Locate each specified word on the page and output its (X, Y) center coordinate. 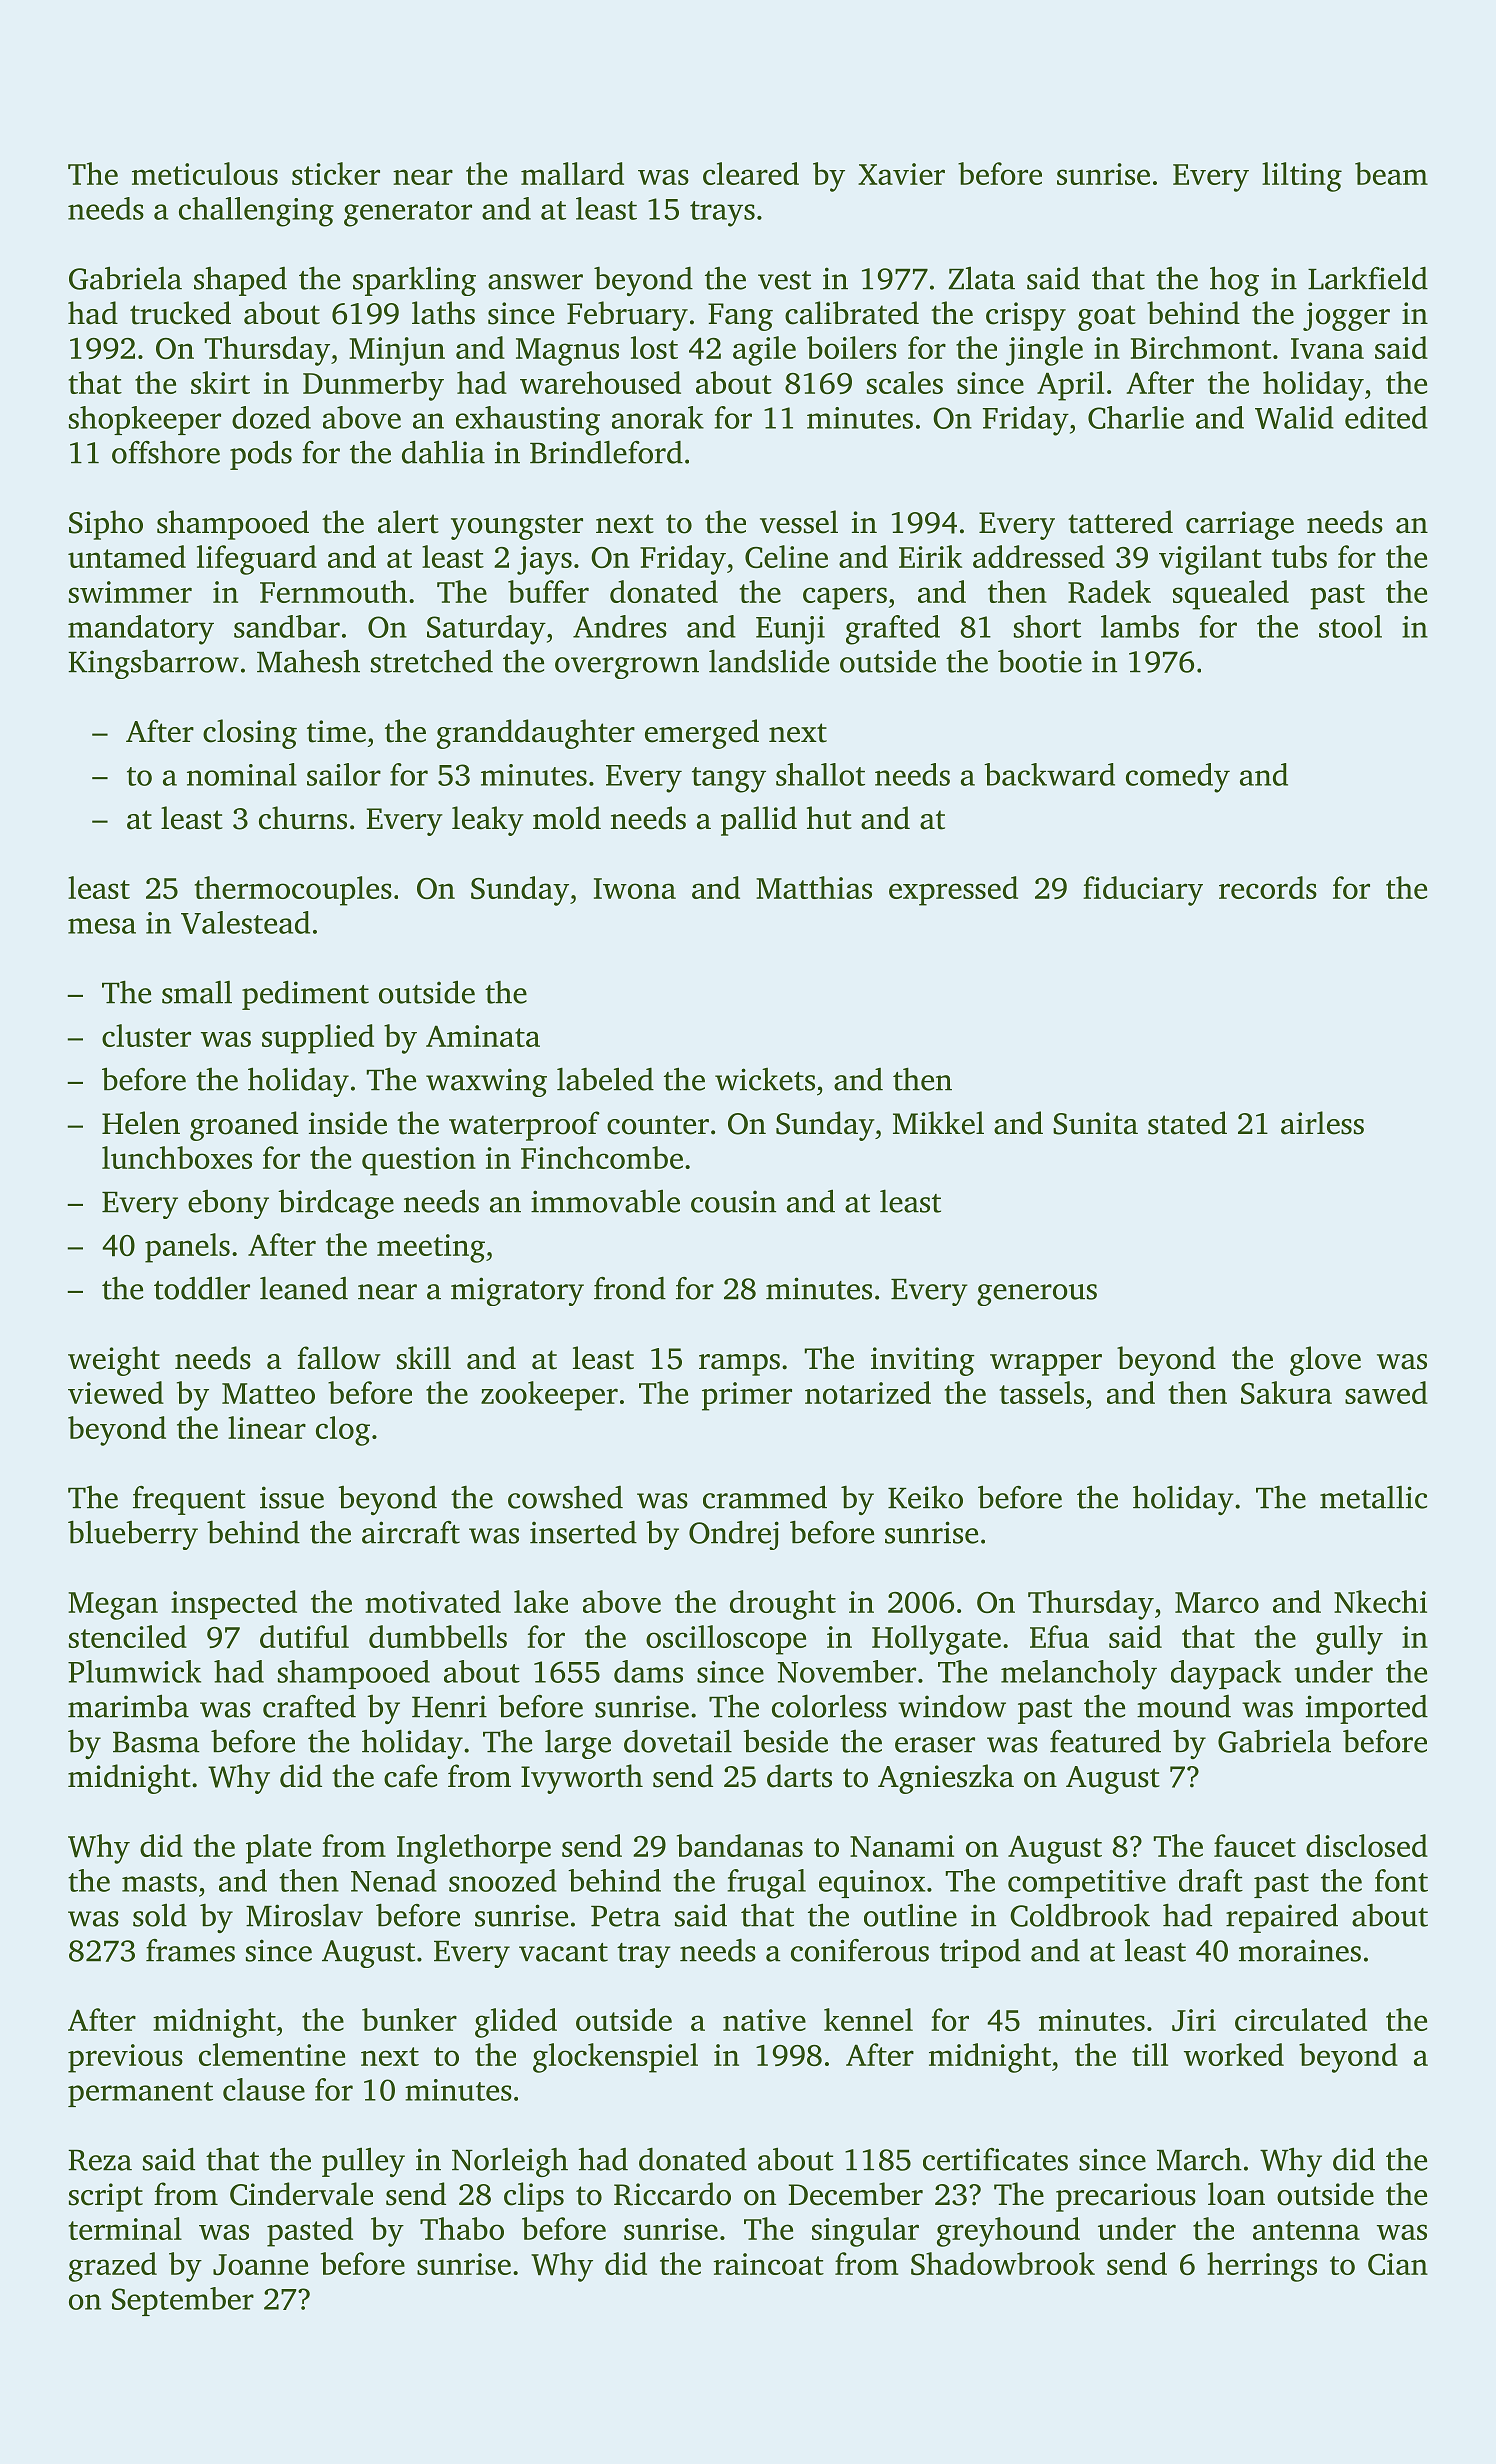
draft (1211, 1880)
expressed (953, 891)
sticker (336, 173)
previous (125, 2058)
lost (654, 347)
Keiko (925, 1497)
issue (292, 1497)
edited (1386, 417)
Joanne (260, 2264)
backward (1049, 774)
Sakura (1286, 1392)
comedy (1178, 778)
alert (408, 522)
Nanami (902, 1846)
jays (544, 560)
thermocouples (293, 891)
